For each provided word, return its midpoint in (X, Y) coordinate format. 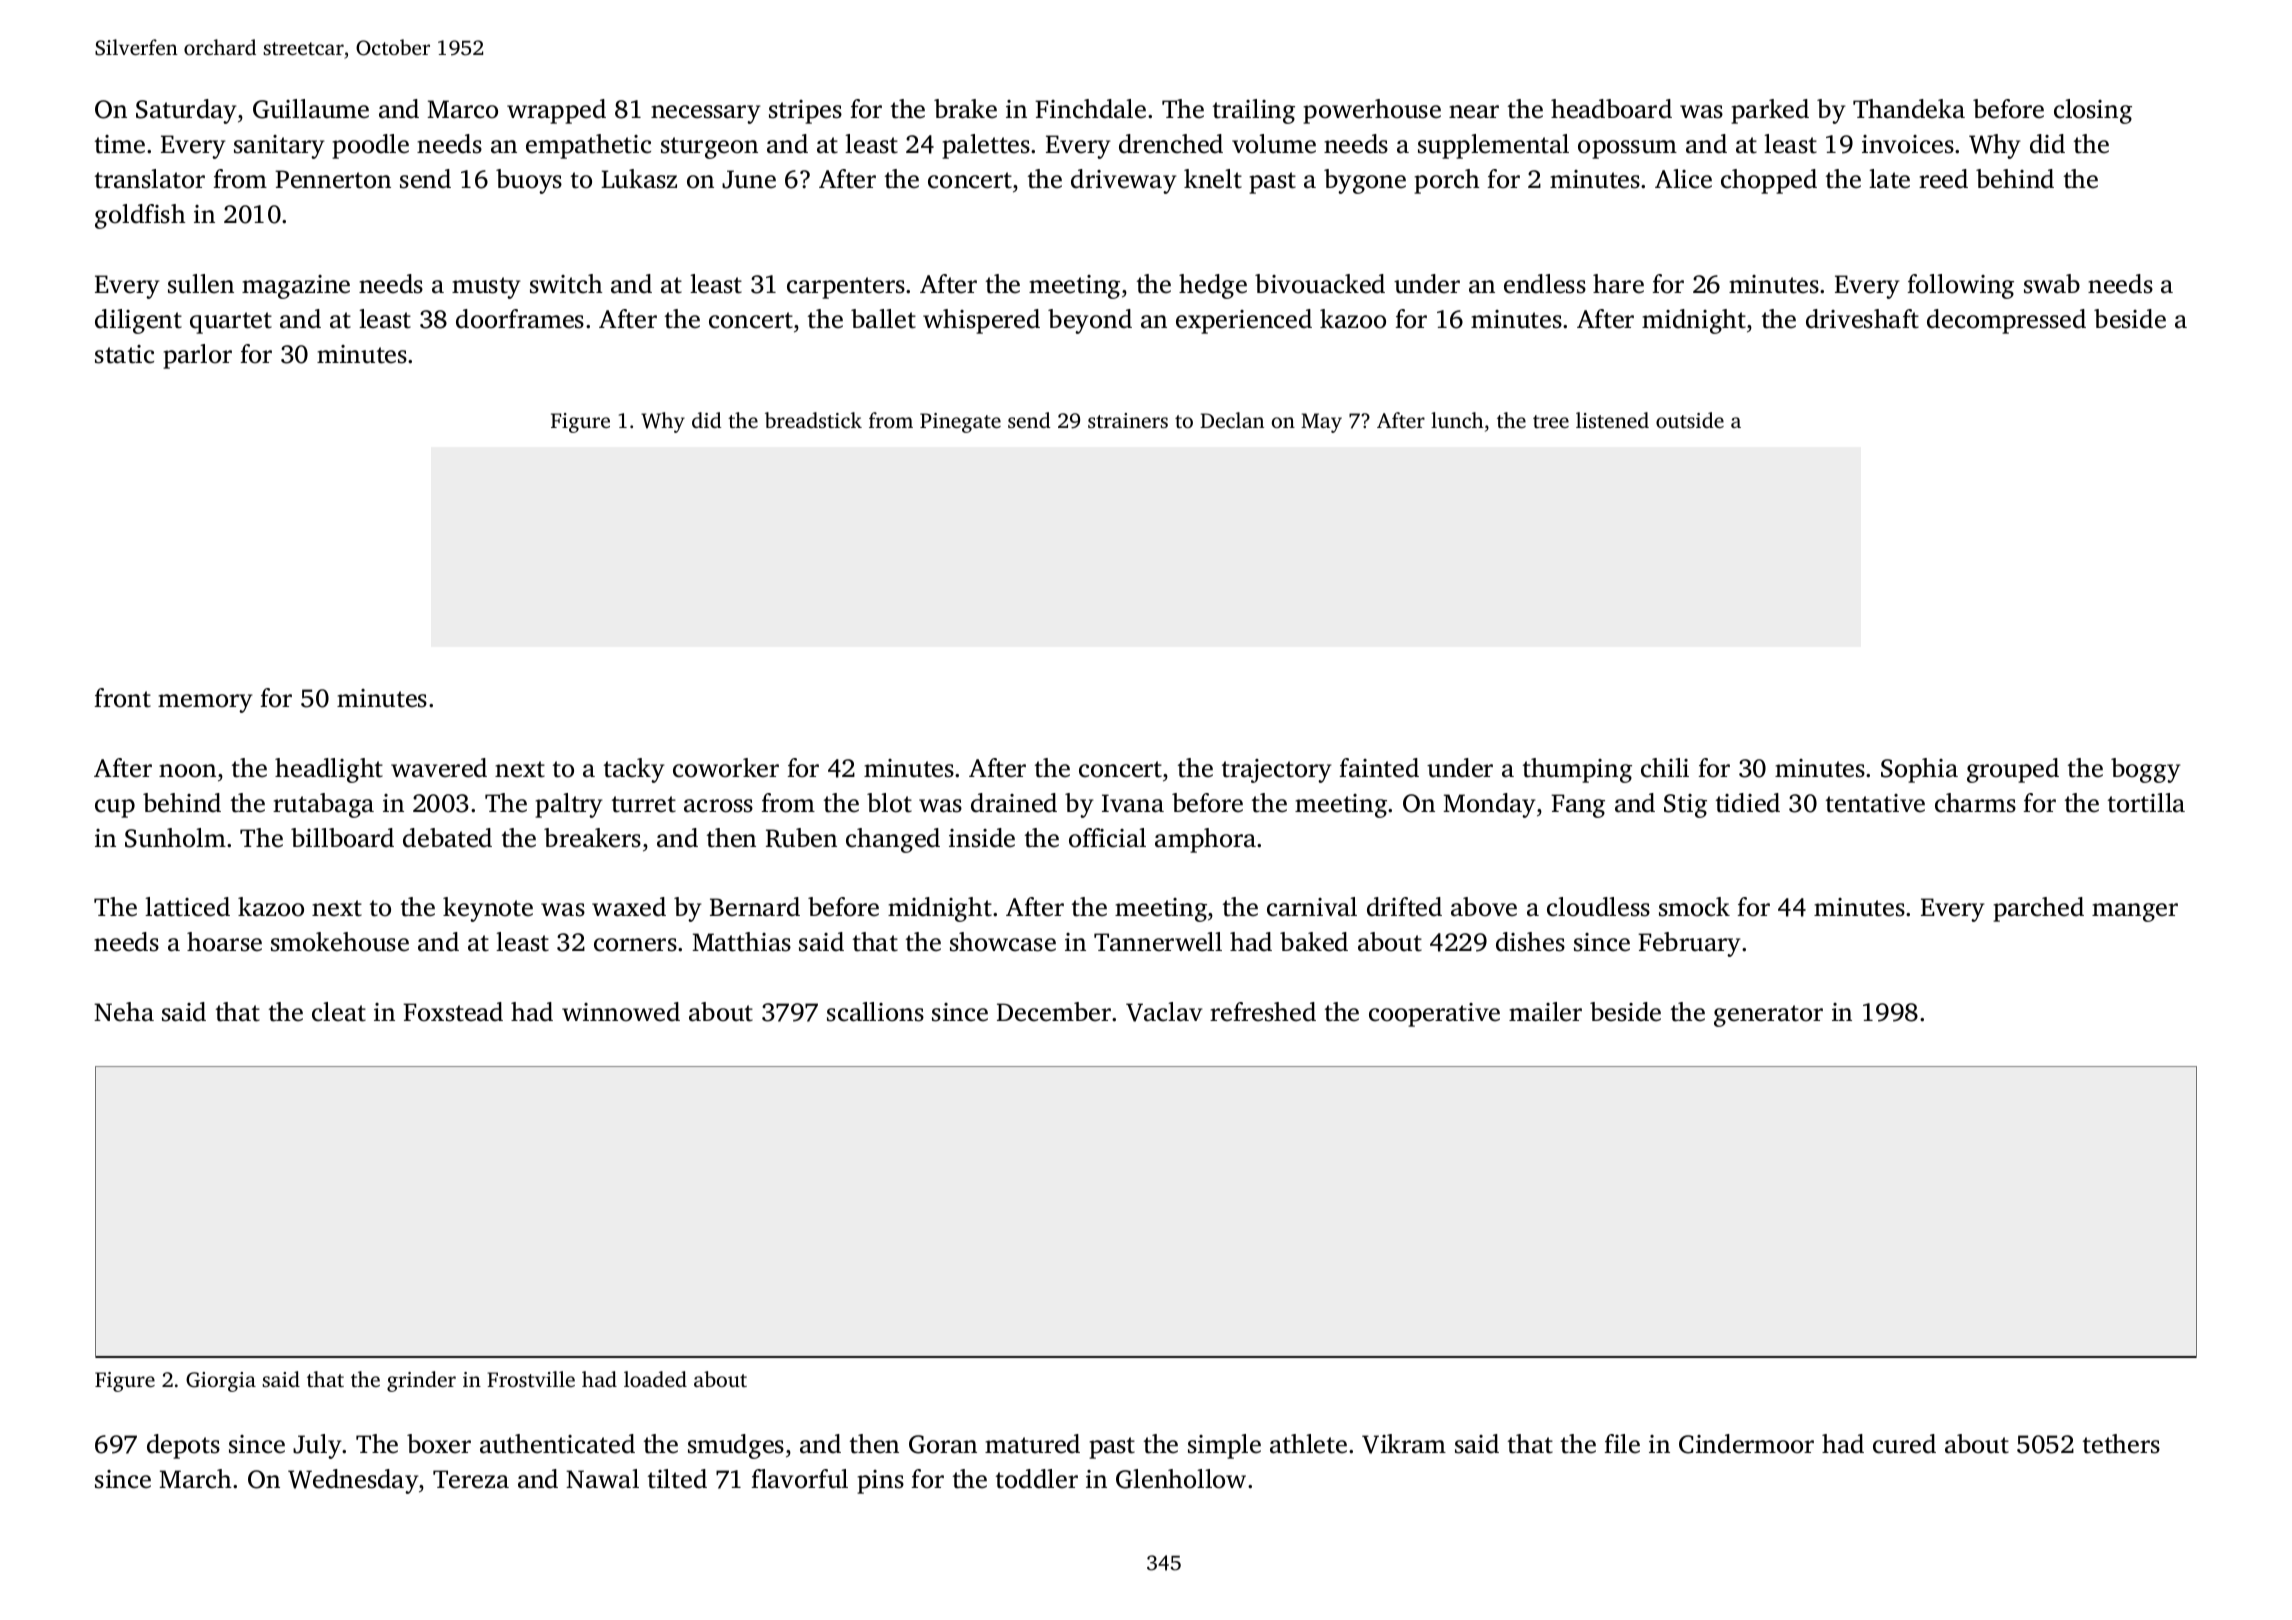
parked (1770, 111)
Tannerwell (1158, 942)
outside (1690, 420)
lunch (1457, 420)
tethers (2121, 1444)
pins (880, 1482)
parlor (197, 356)
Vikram (1404, 1444)
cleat (339, 1012)
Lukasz (639, 179)
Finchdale (1090, 109)
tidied (1748, 803)
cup (115, 808)
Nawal (602, 1479)
